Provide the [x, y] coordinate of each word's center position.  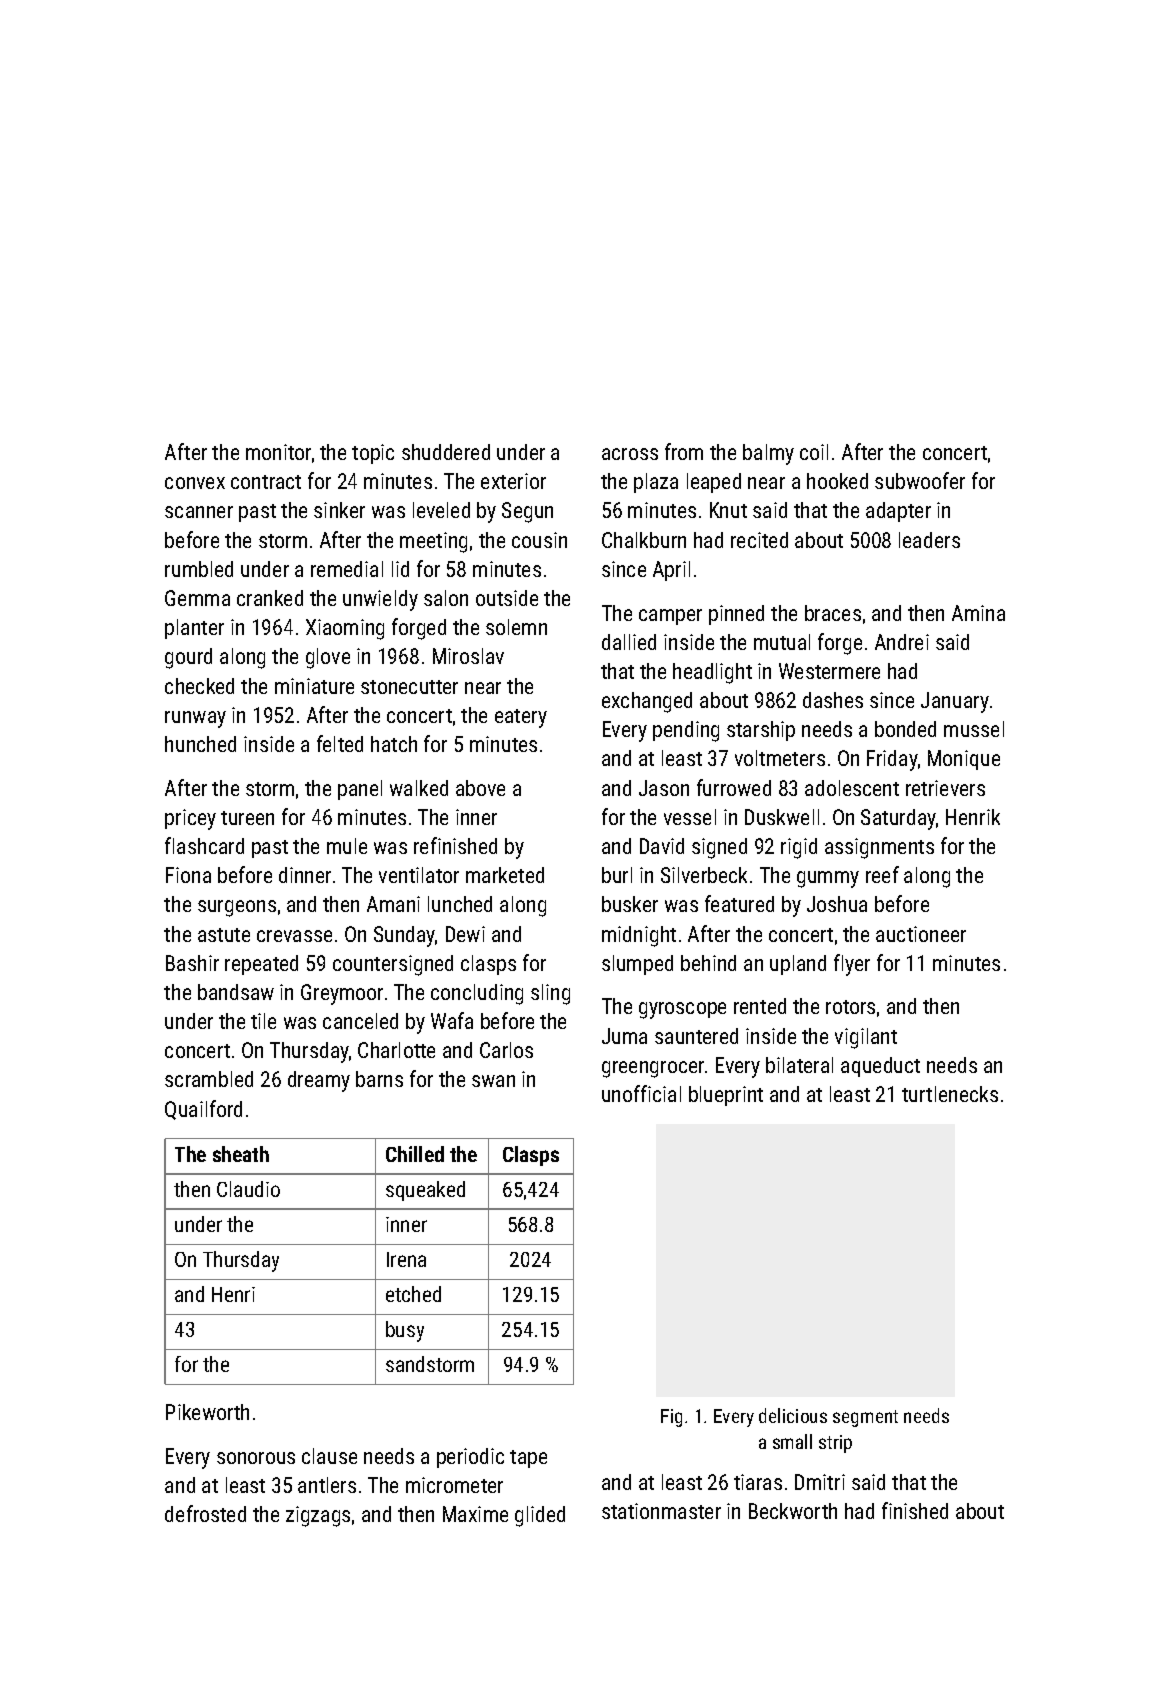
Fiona [188, 875]
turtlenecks [950, 1094]
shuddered [446, 452]
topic [373, 454]
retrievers [945, 788]
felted [340, 743]
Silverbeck [704, 875]
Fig [671, 1418]
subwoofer [920, 480]
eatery [521, 718]
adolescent [852, 788]
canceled [360, 1021]
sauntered [696, 1036]
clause [329, 1456]
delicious [793, 1415]
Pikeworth [207, 1412]
